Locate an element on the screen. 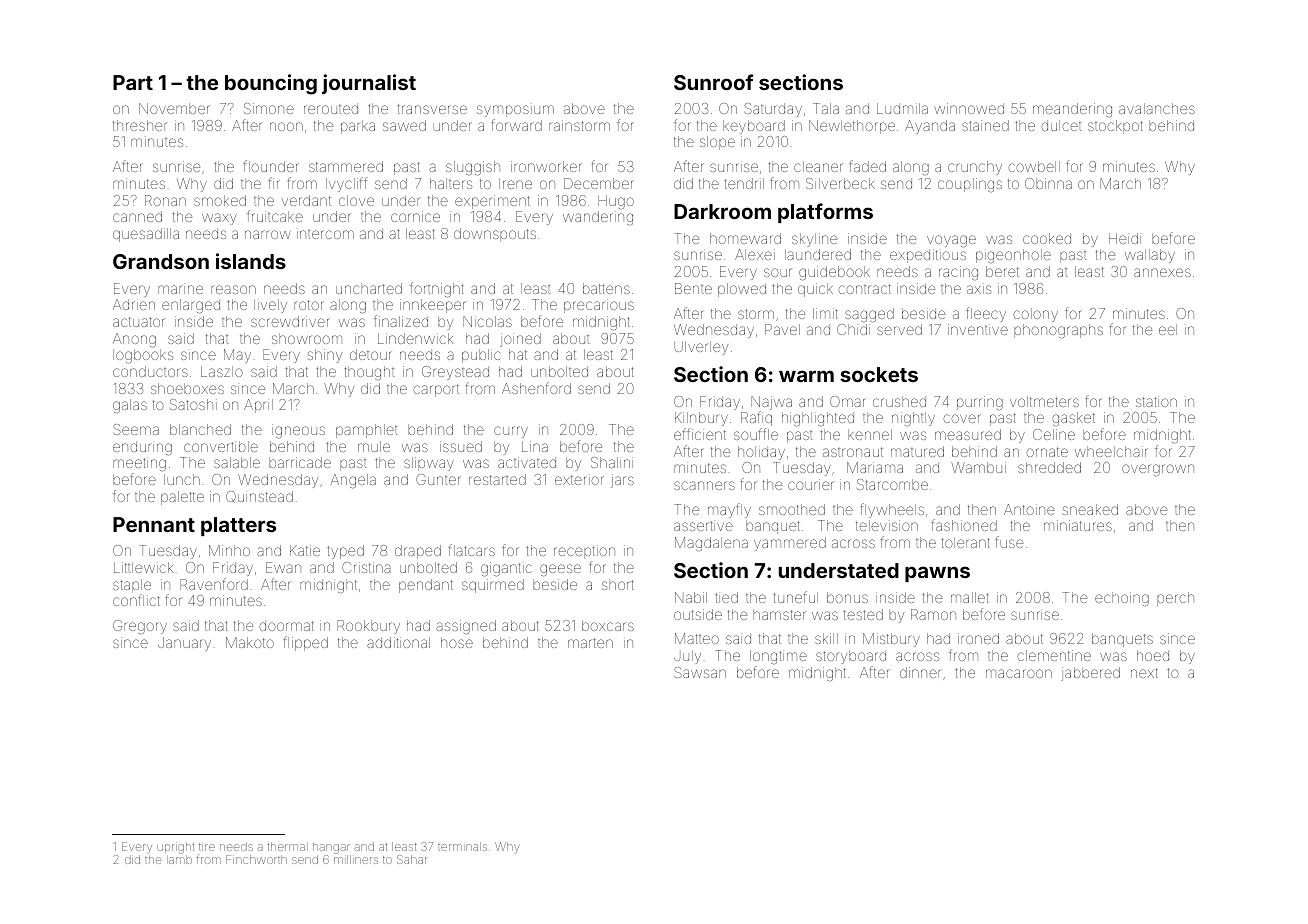 The width and height of the screenshot is (1308, 924). Shalini is located at coordinates (612, 462).
